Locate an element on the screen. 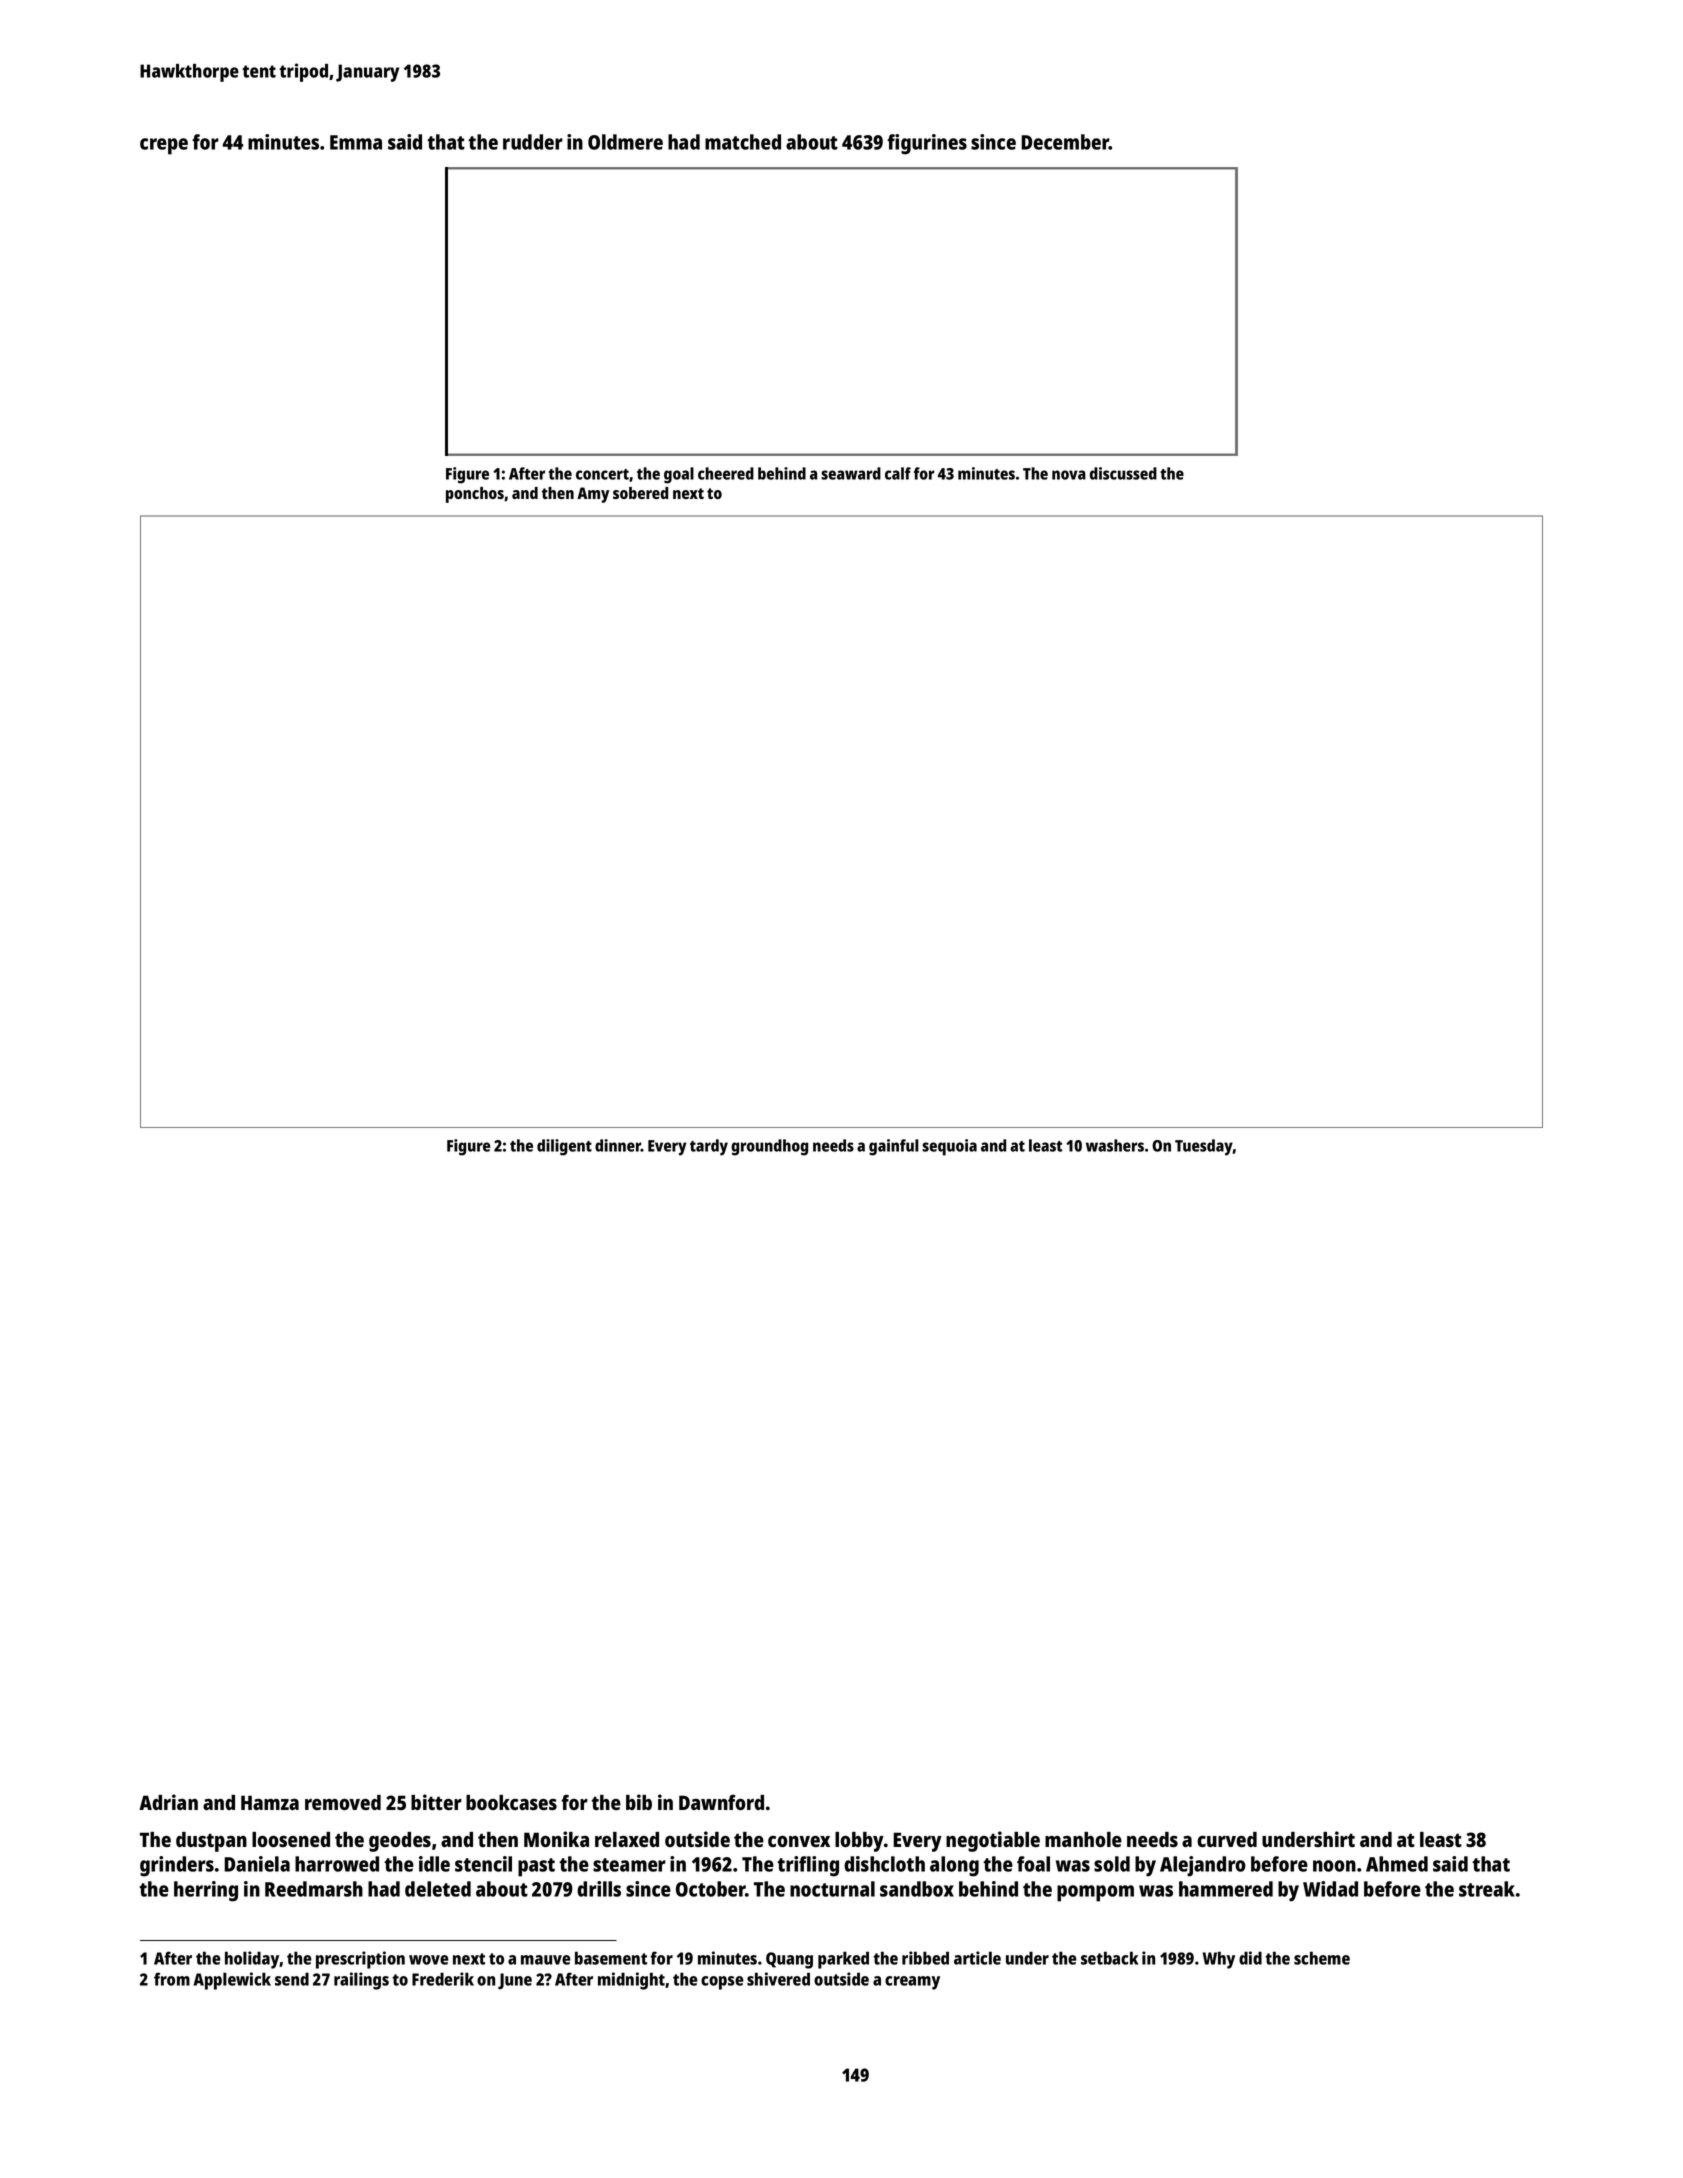 The width and height of the screenshot is (1683, 2178). diligent is located at coordinates (564, 1147).
